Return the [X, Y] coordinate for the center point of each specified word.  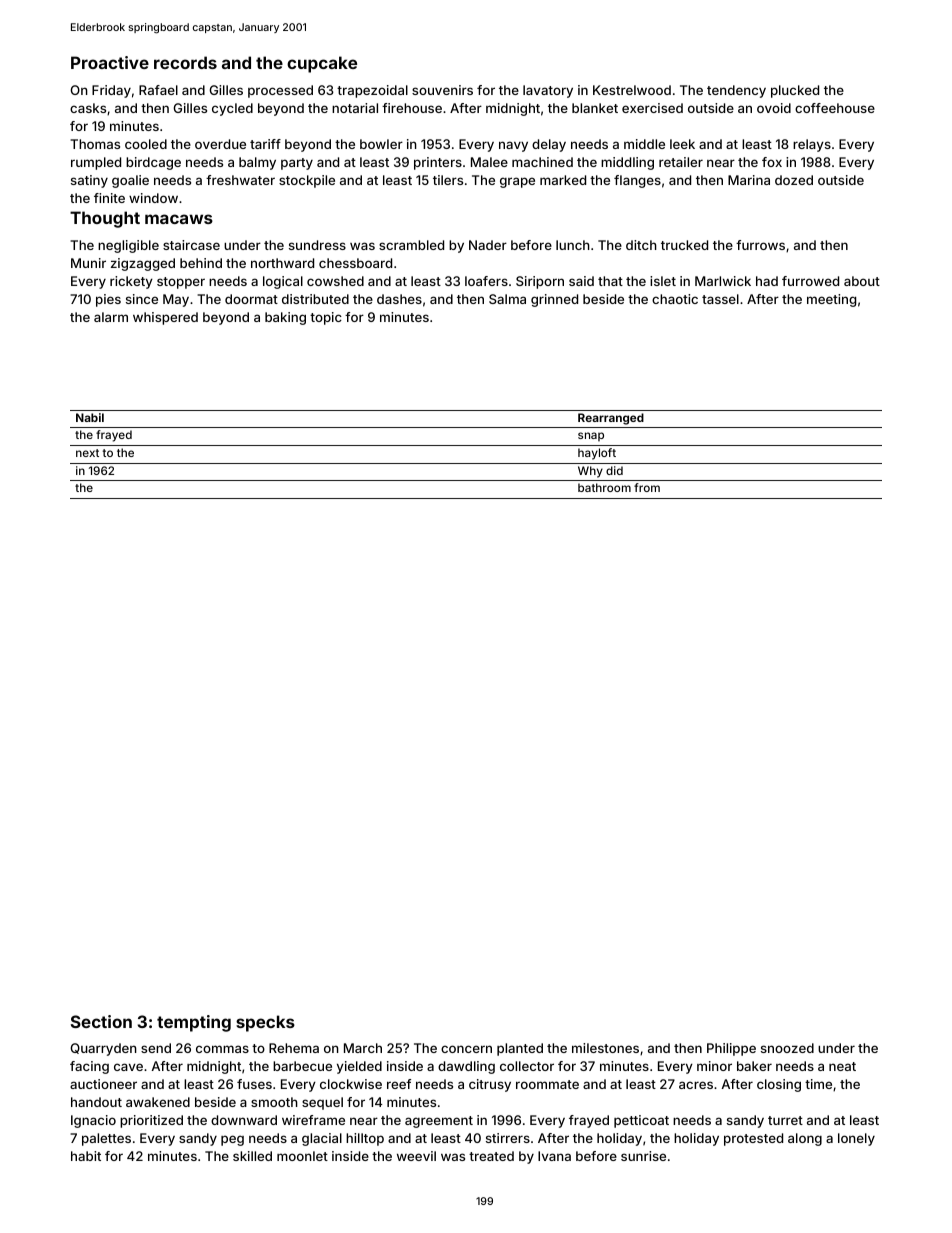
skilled [252, 1156]
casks [88, 108]
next [87, 453]
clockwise [351, 1084]
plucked [795, 91]
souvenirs [442, 90]
